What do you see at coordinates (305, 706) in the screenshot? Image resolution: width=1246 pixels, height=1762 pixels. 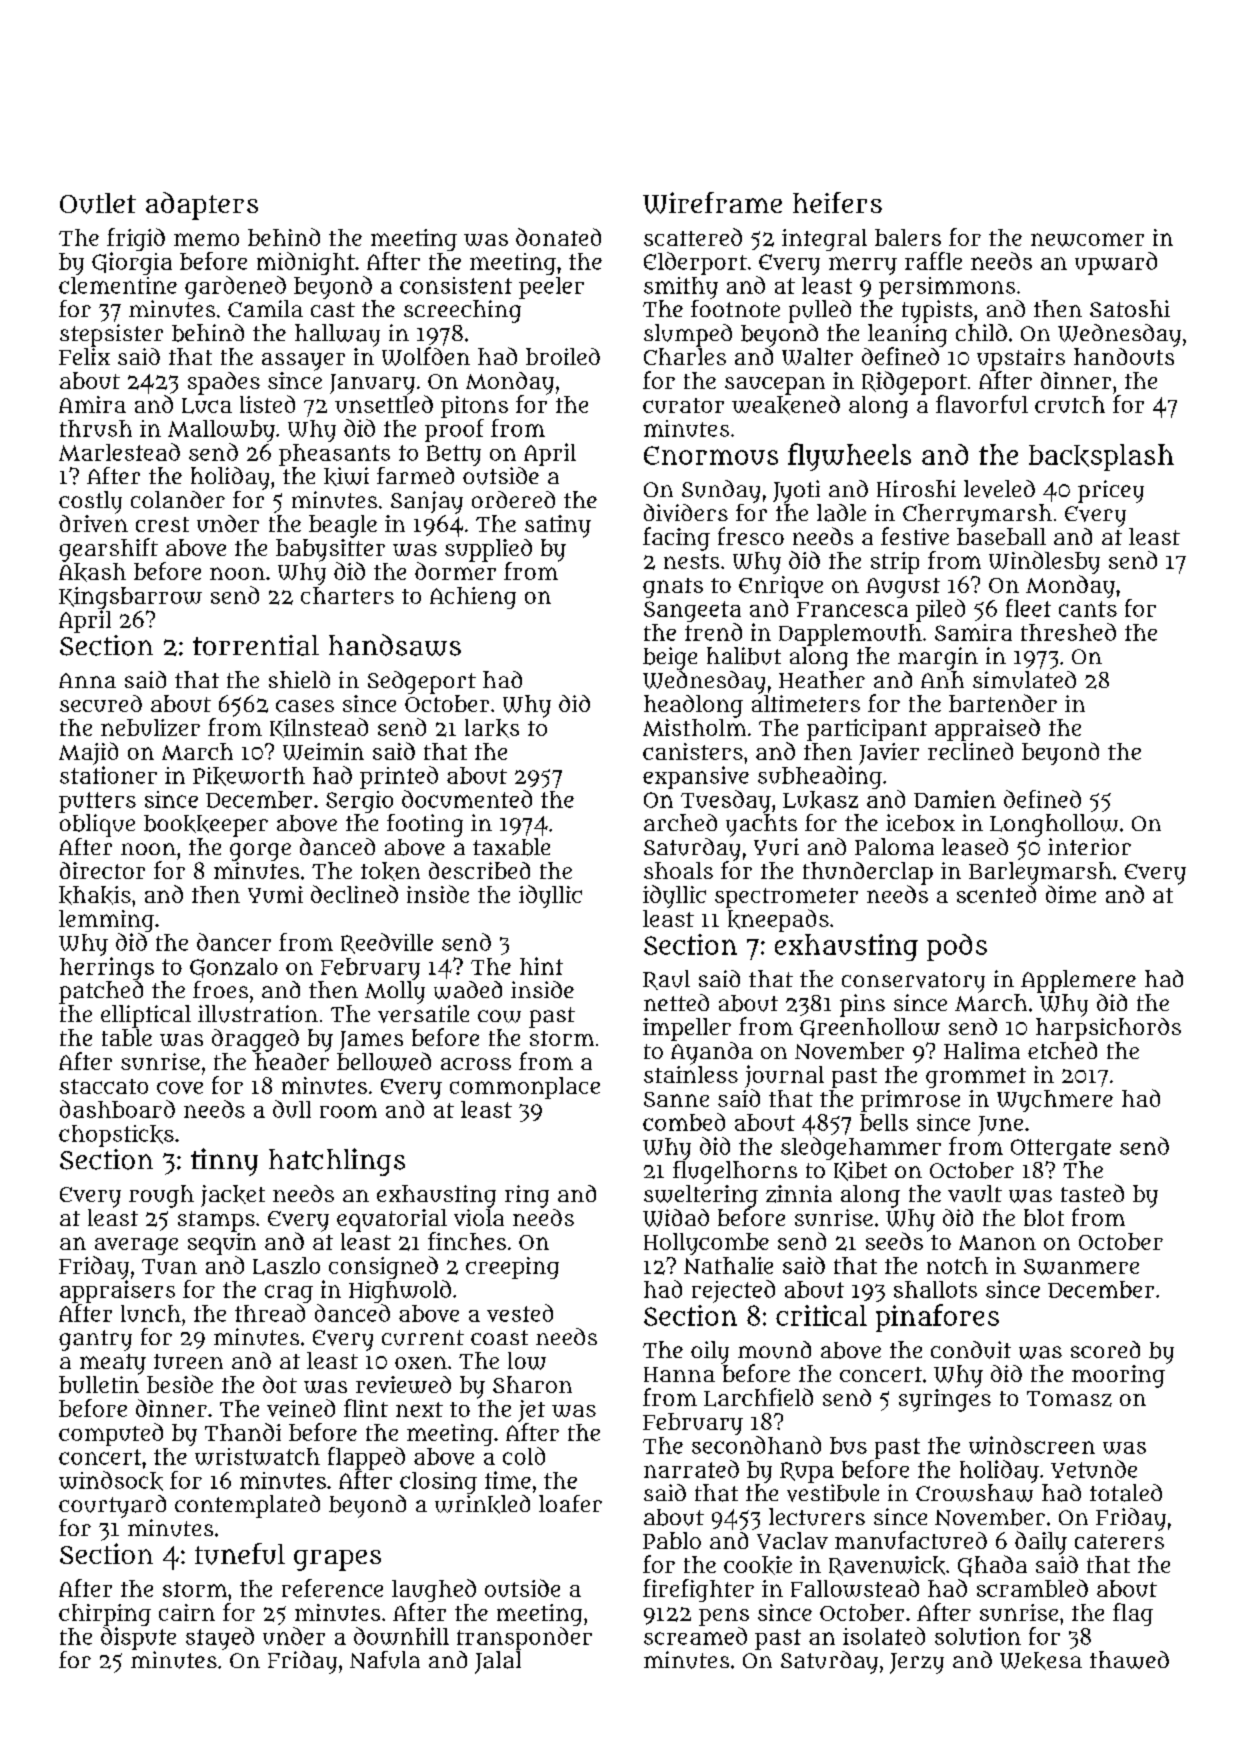 I see `cases` at bounding box center [305, 706].
